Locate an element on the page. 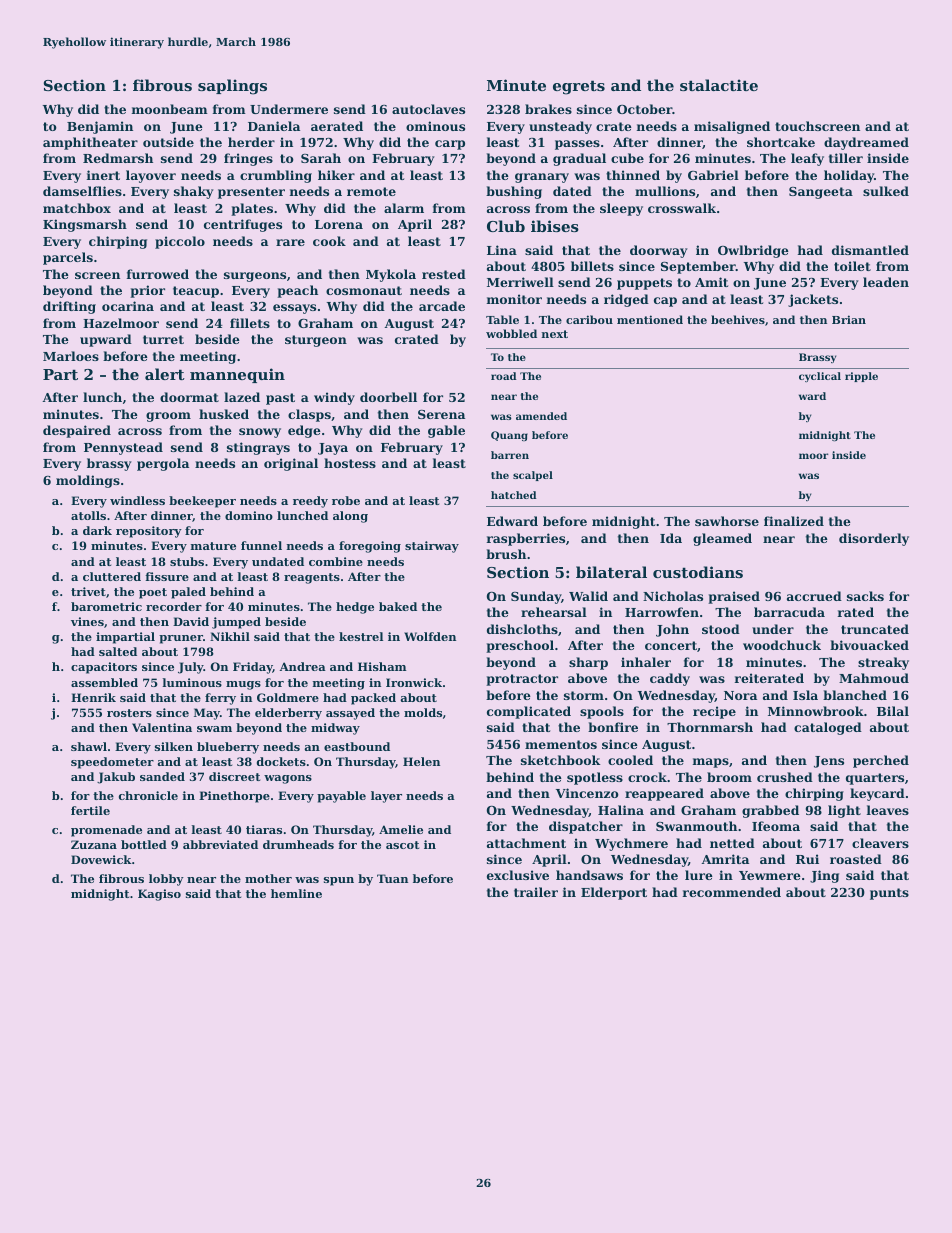 This document has width=952, height=1233. preschool is located at coordinates (520, 646).
